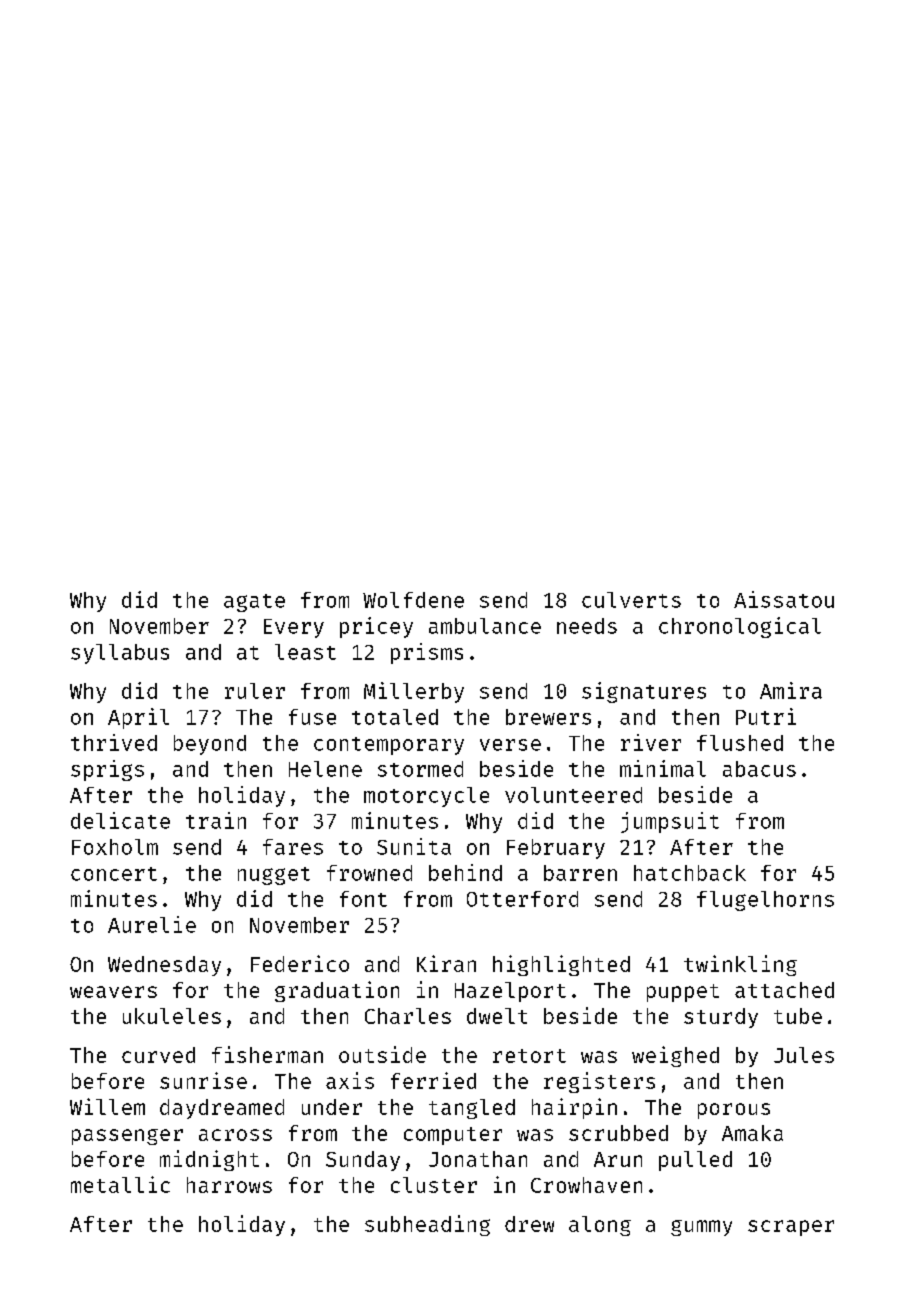 The width and height of the screenshot is (924, 1314). Describe the element at coordinates (683, 993) in the screenshot. I see `puppet` at that location.
